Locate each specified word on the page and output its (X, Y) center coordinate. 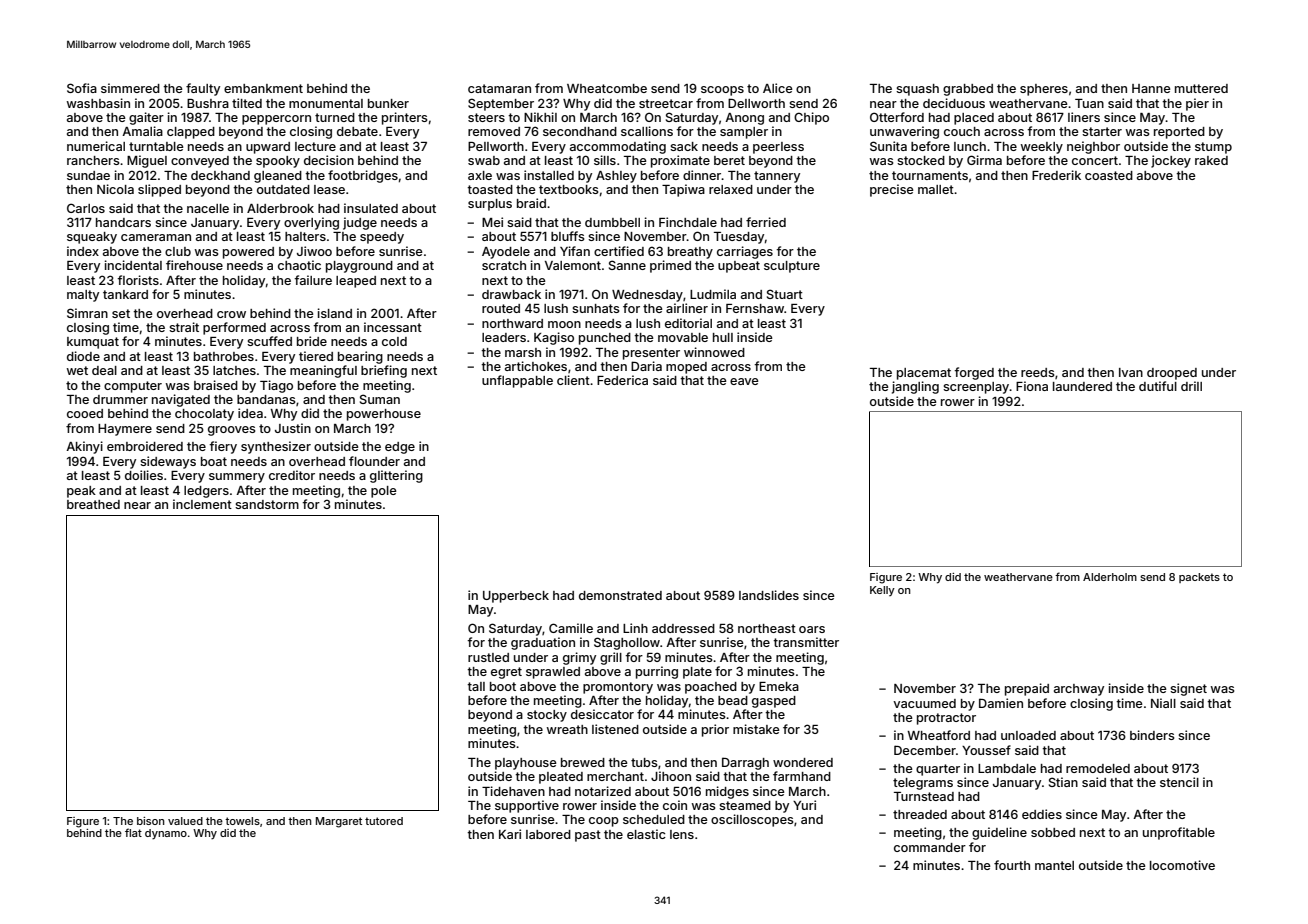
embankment (263, 88)
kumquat (93, 343)
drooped (1172, 374)
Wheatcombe (607, 88)
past (588, 836)
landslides (769, 595)
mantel (1054, 865)
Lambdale (1007, 768)
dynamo (166, 834)
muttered (1201, 88)
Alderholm (1110, 577)
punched (605, 339)
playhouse (526, 764)
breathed (93, 504)
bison (151, 821)
